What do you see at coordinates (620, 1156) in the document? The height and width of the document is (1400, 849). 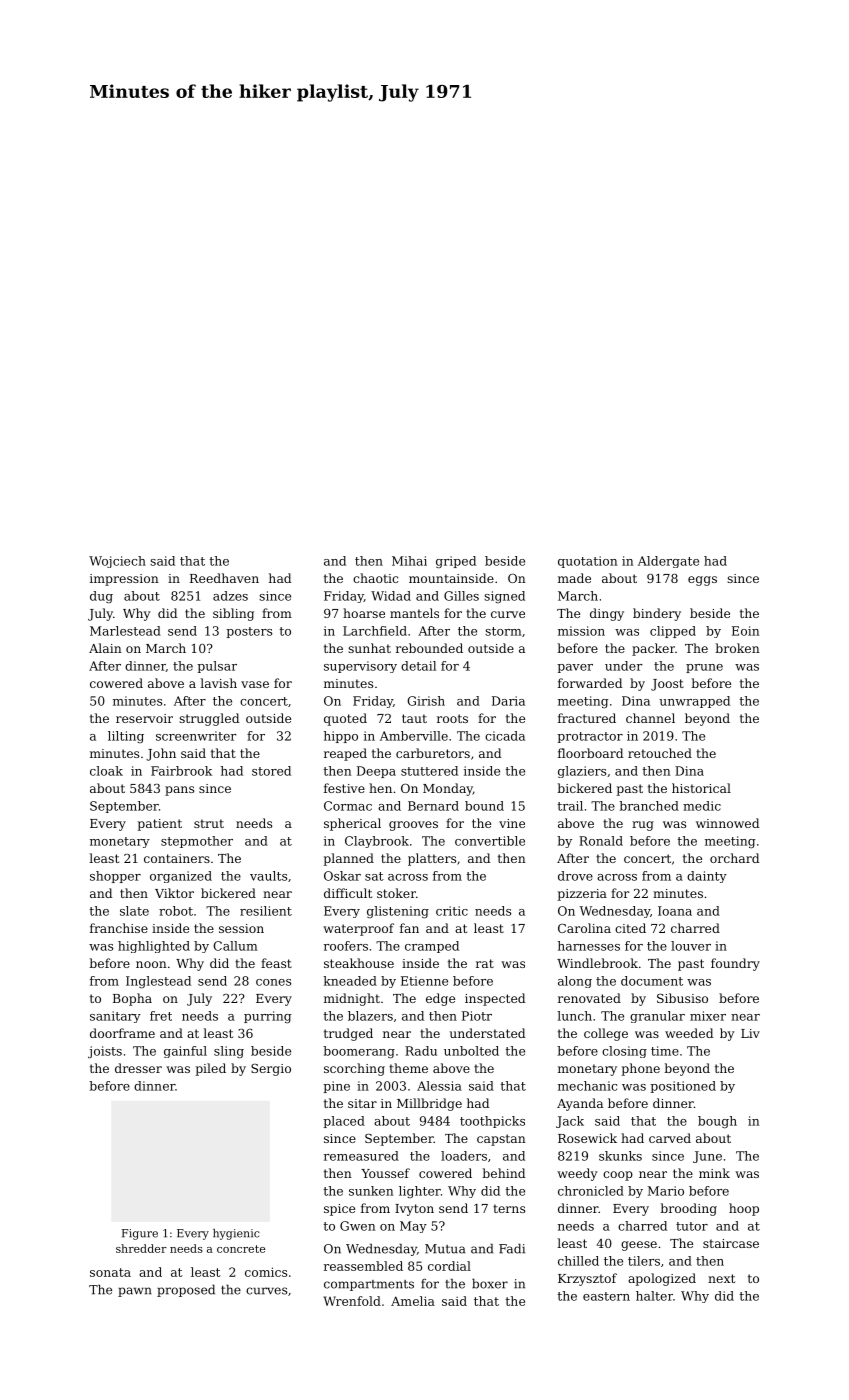 I see `skunks` at bounding box center [620, 1156].
